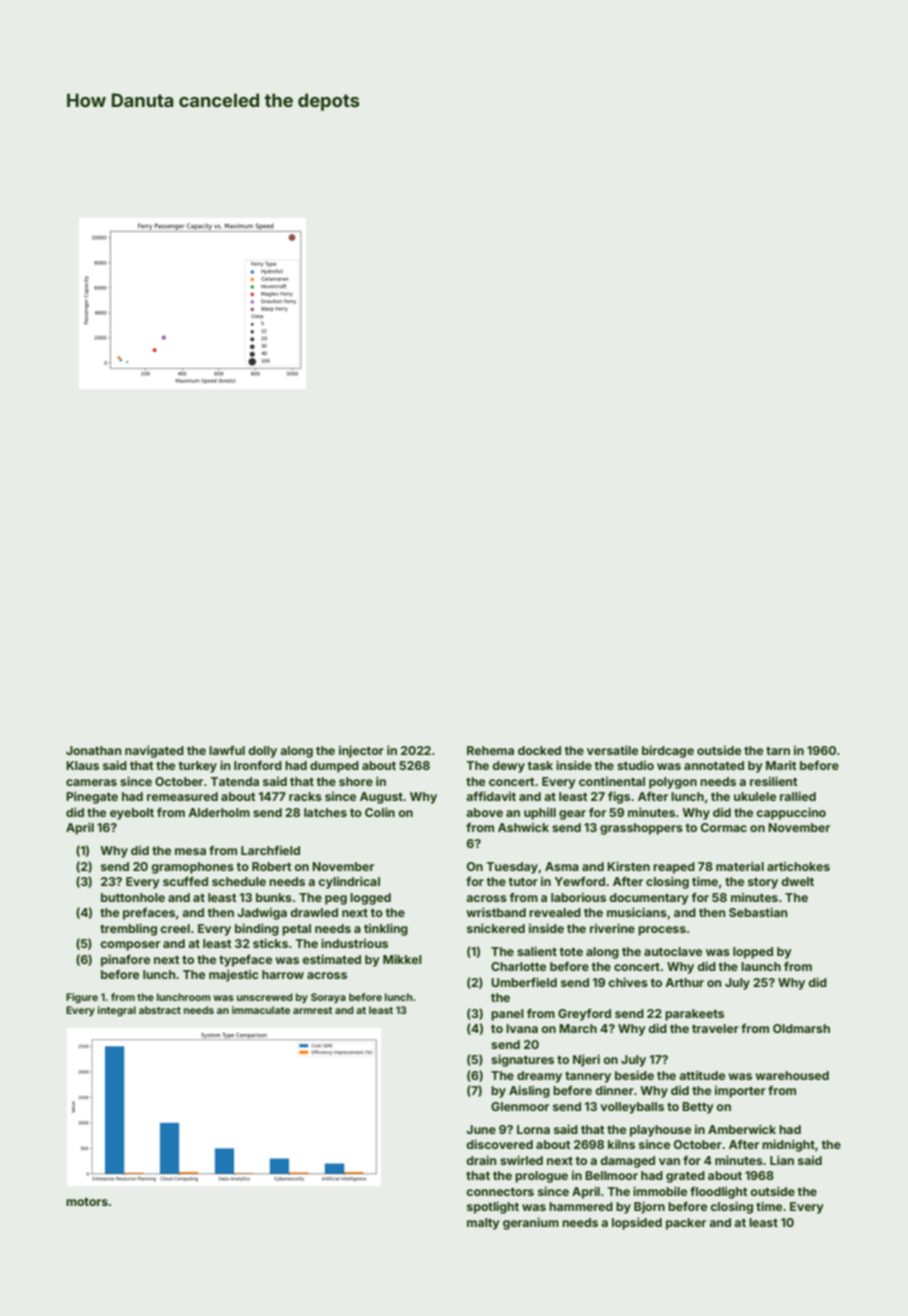 This page has height=1316, width=908. What do you see at coordinates (481, 1160) in the page?
I see `drain` at bounding box center [481, 1160].
